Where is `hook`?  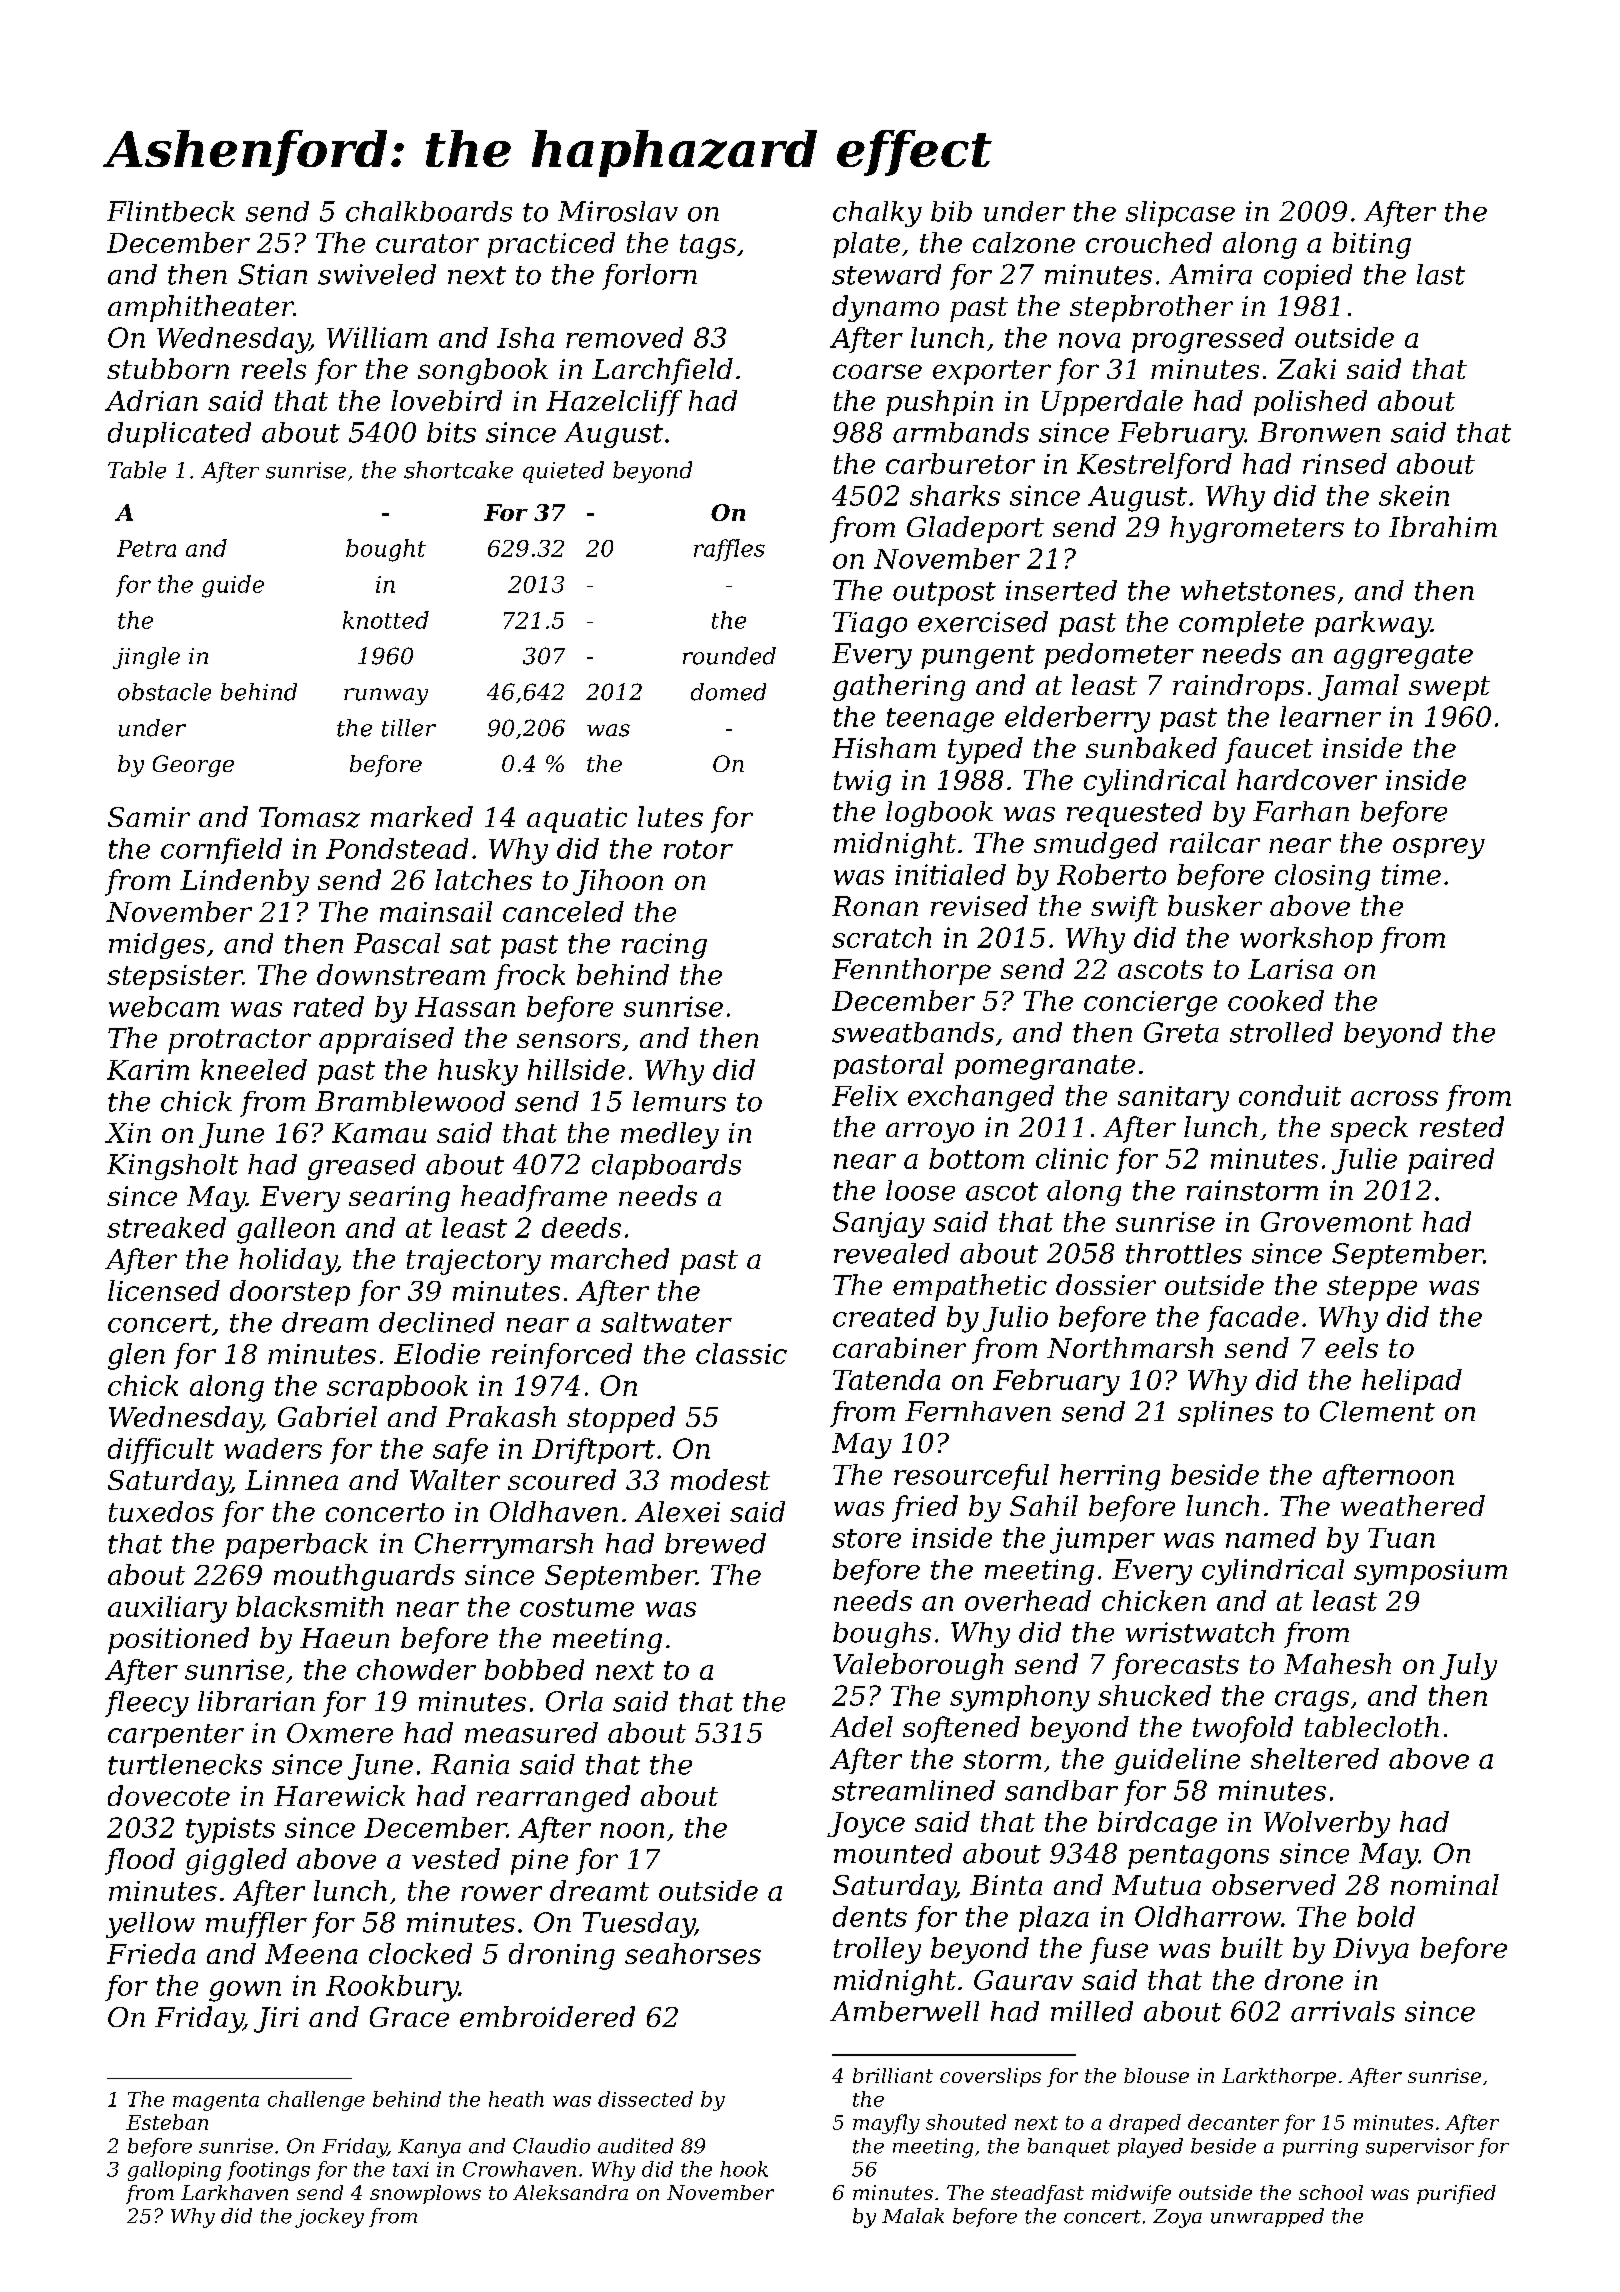 hook is located at coordinates (744, 2169).
